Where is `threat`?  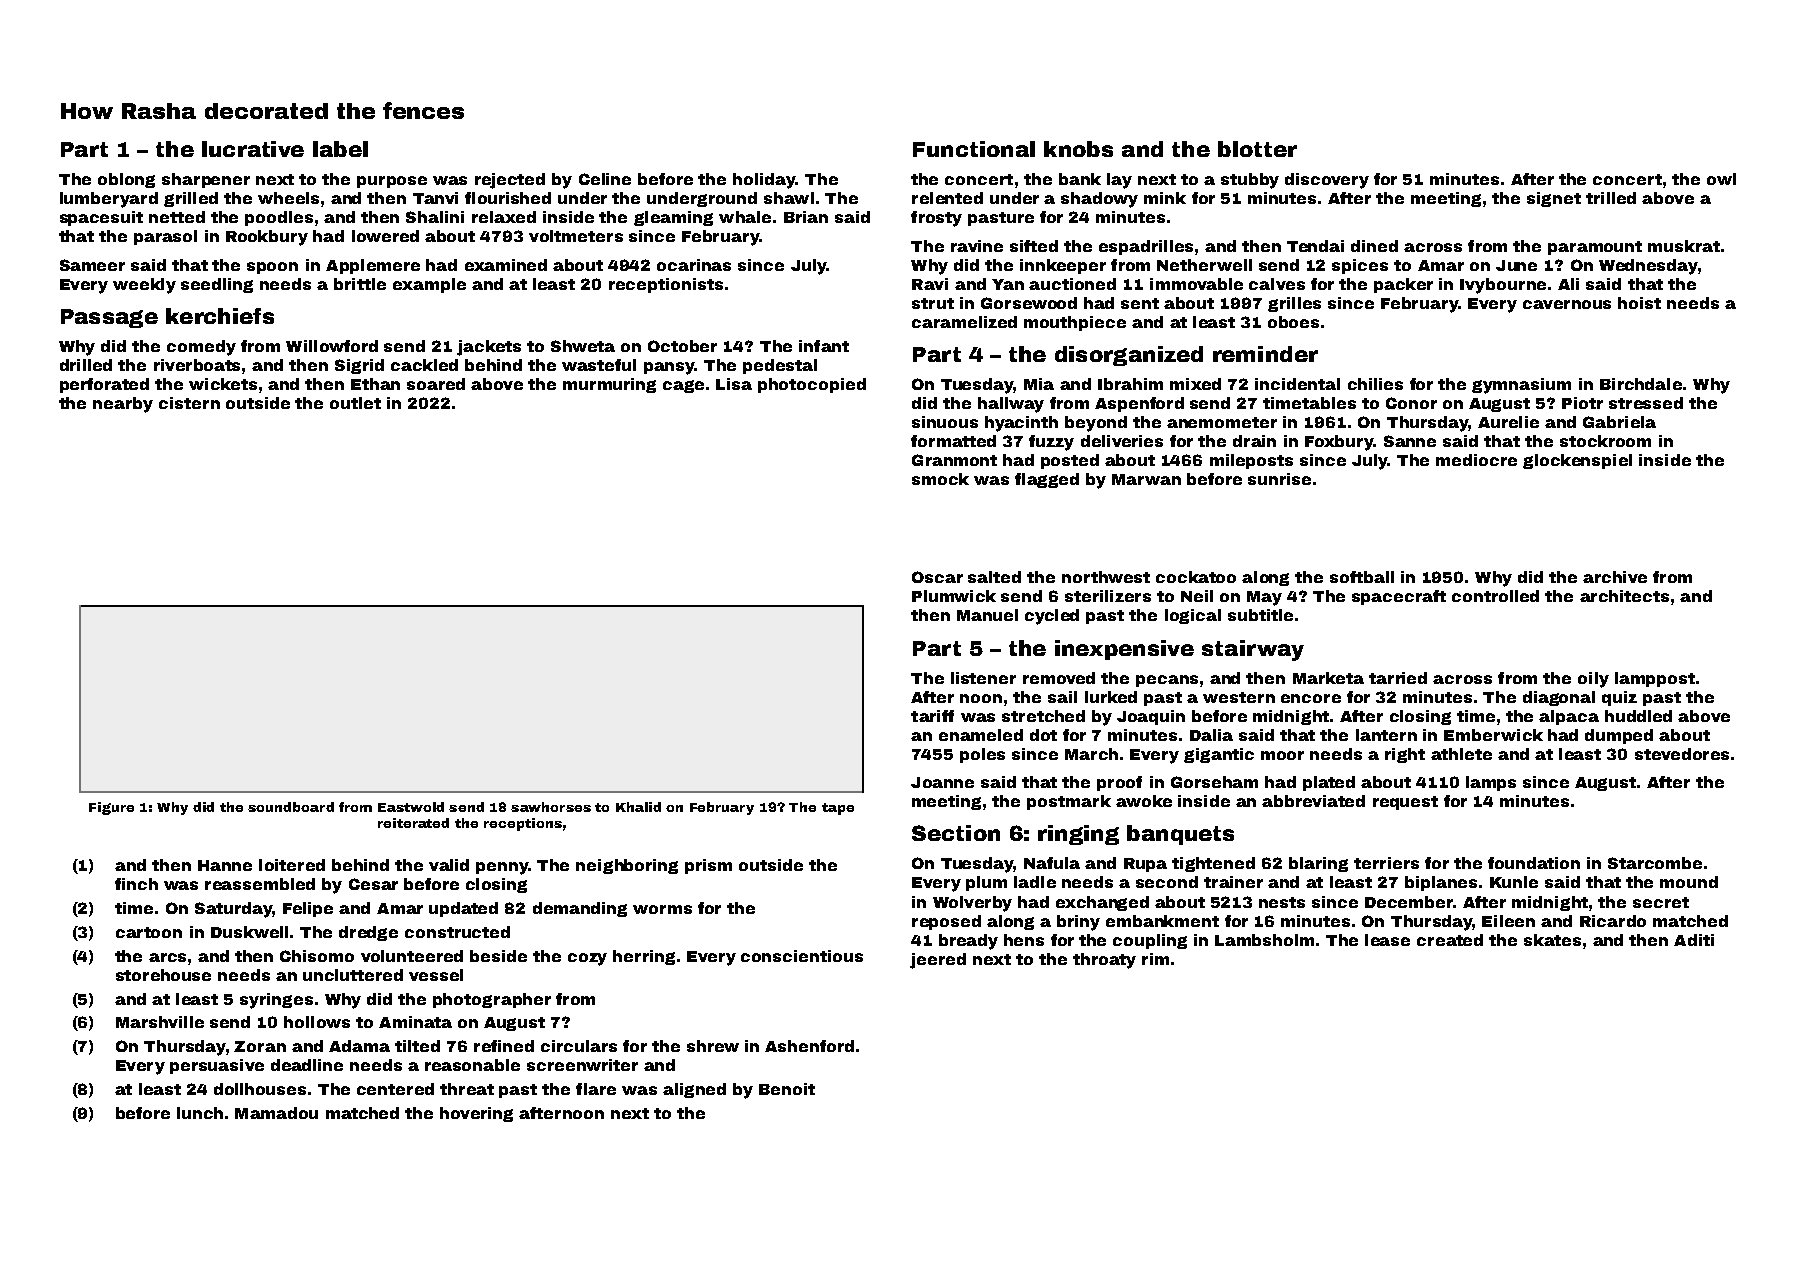 threat is located at coordinates (467, 1089).
